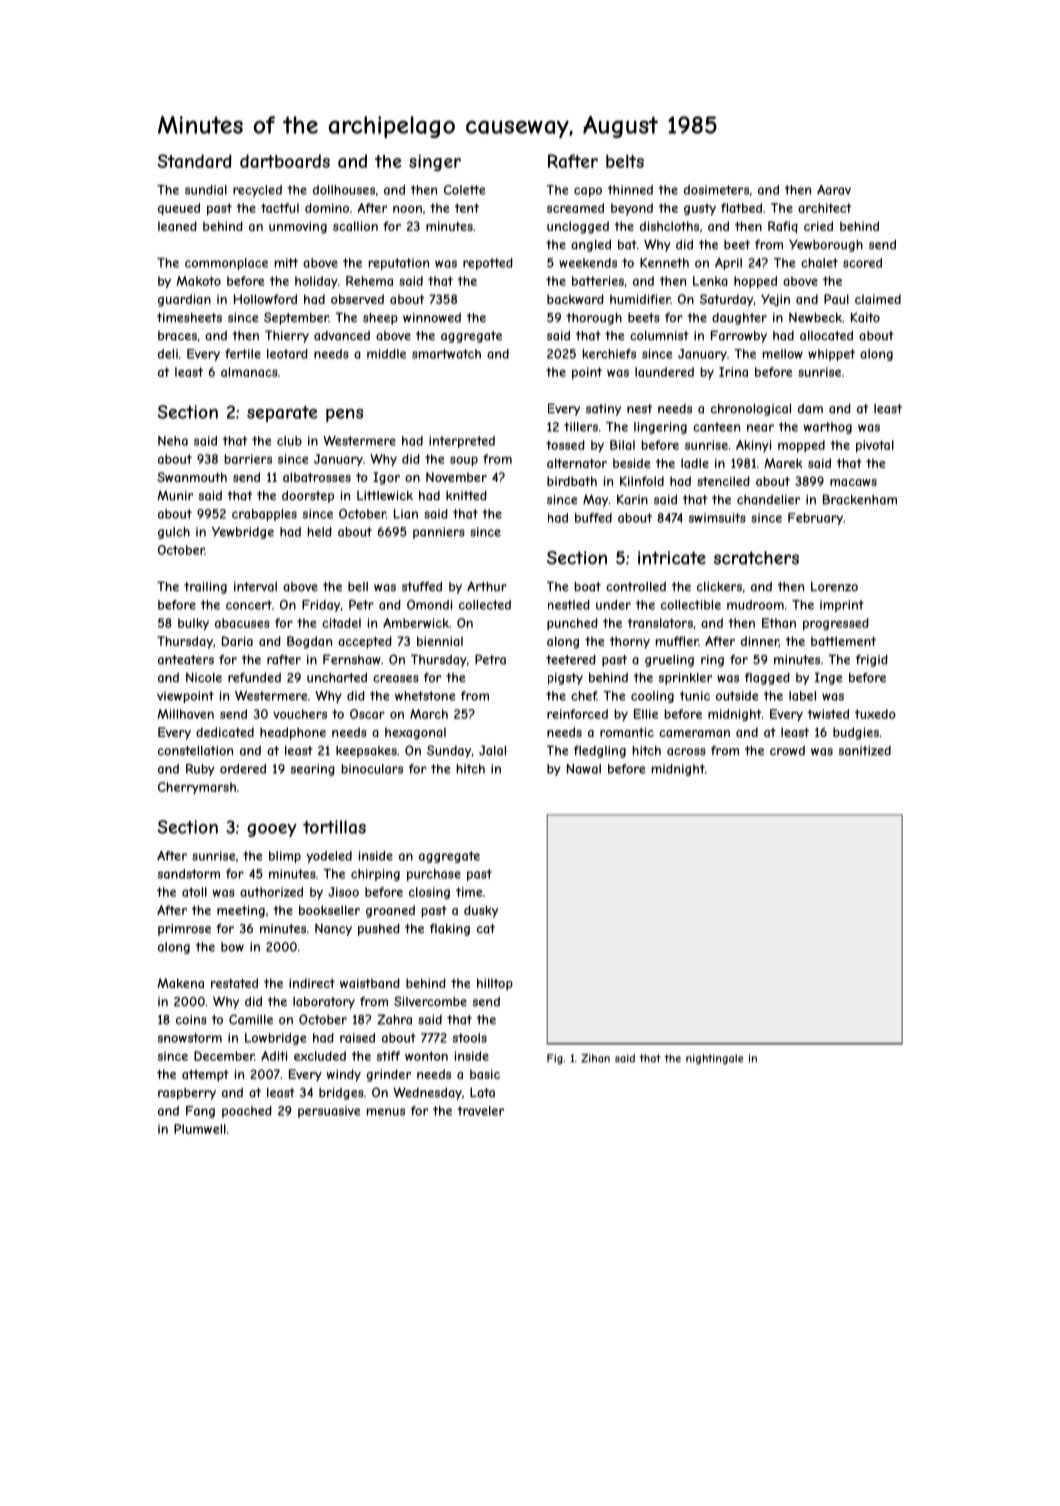  Describe the element at coordinates (186, 714) in the page. I see `Millhaven` at that location.
